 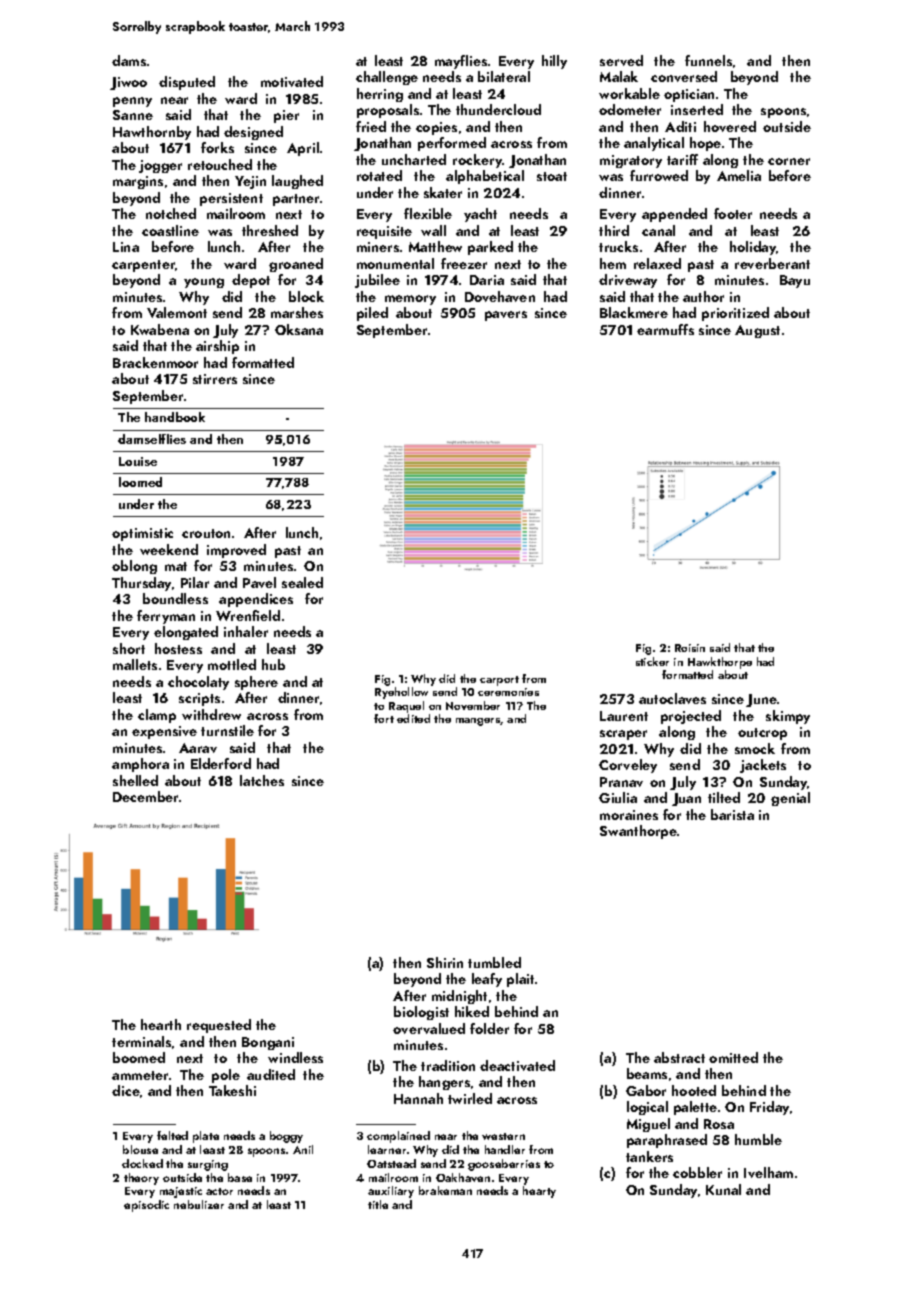 What do you see at coordinates (708, 60) in the screenshot?
I see `funnels` at bounding box center [708, 60].
